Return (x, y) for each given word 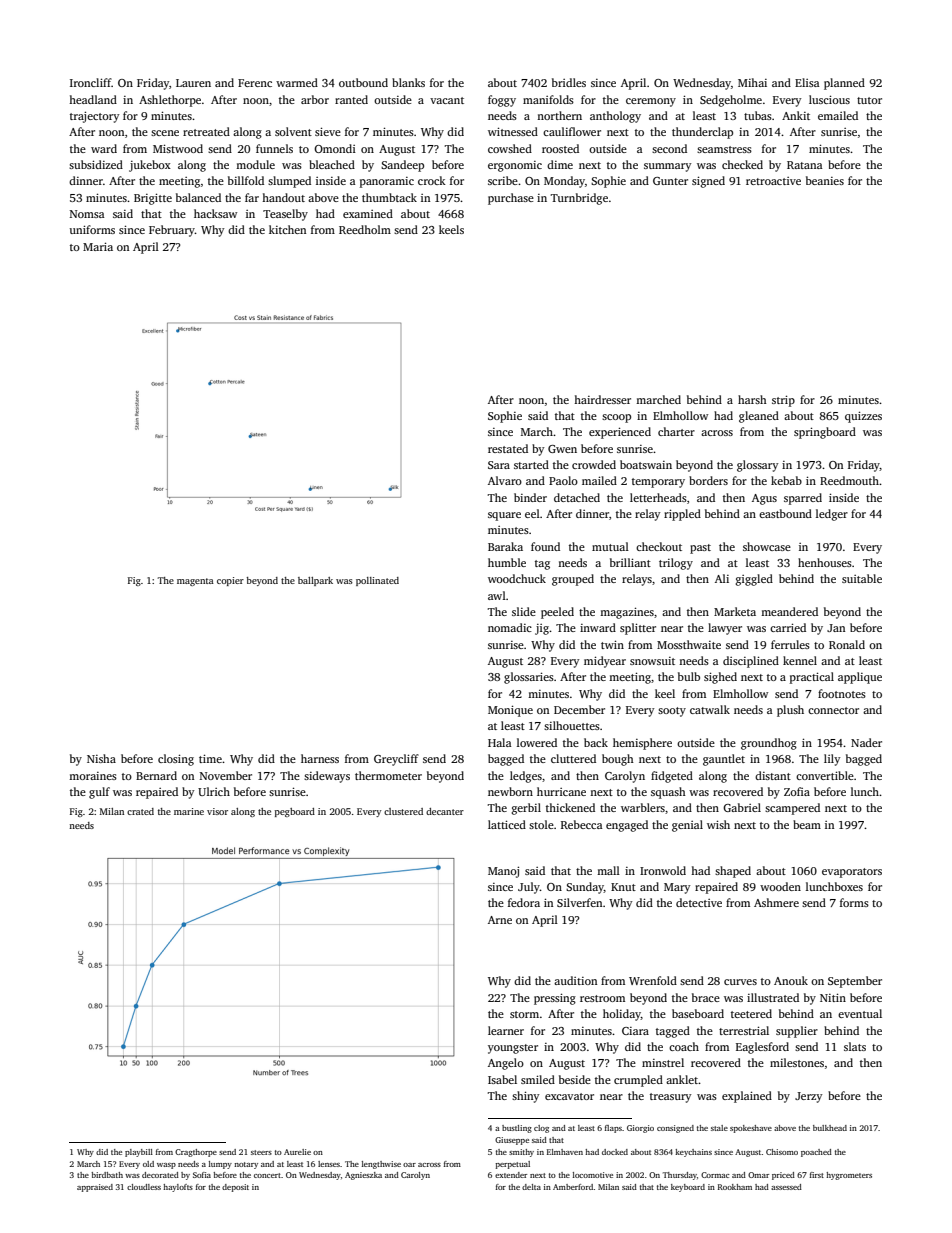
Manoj (503, 872)
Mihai (752, 82)
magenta (195, 582)
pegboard (295, 812)
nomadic (510, 627)
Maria (98, 246)
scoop (616, 418)
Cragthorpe (196, 1153)
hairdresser (602, 399)
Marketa (735, 611)
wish (718, 824)
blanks (408, 82)
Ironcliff (91, 82)
